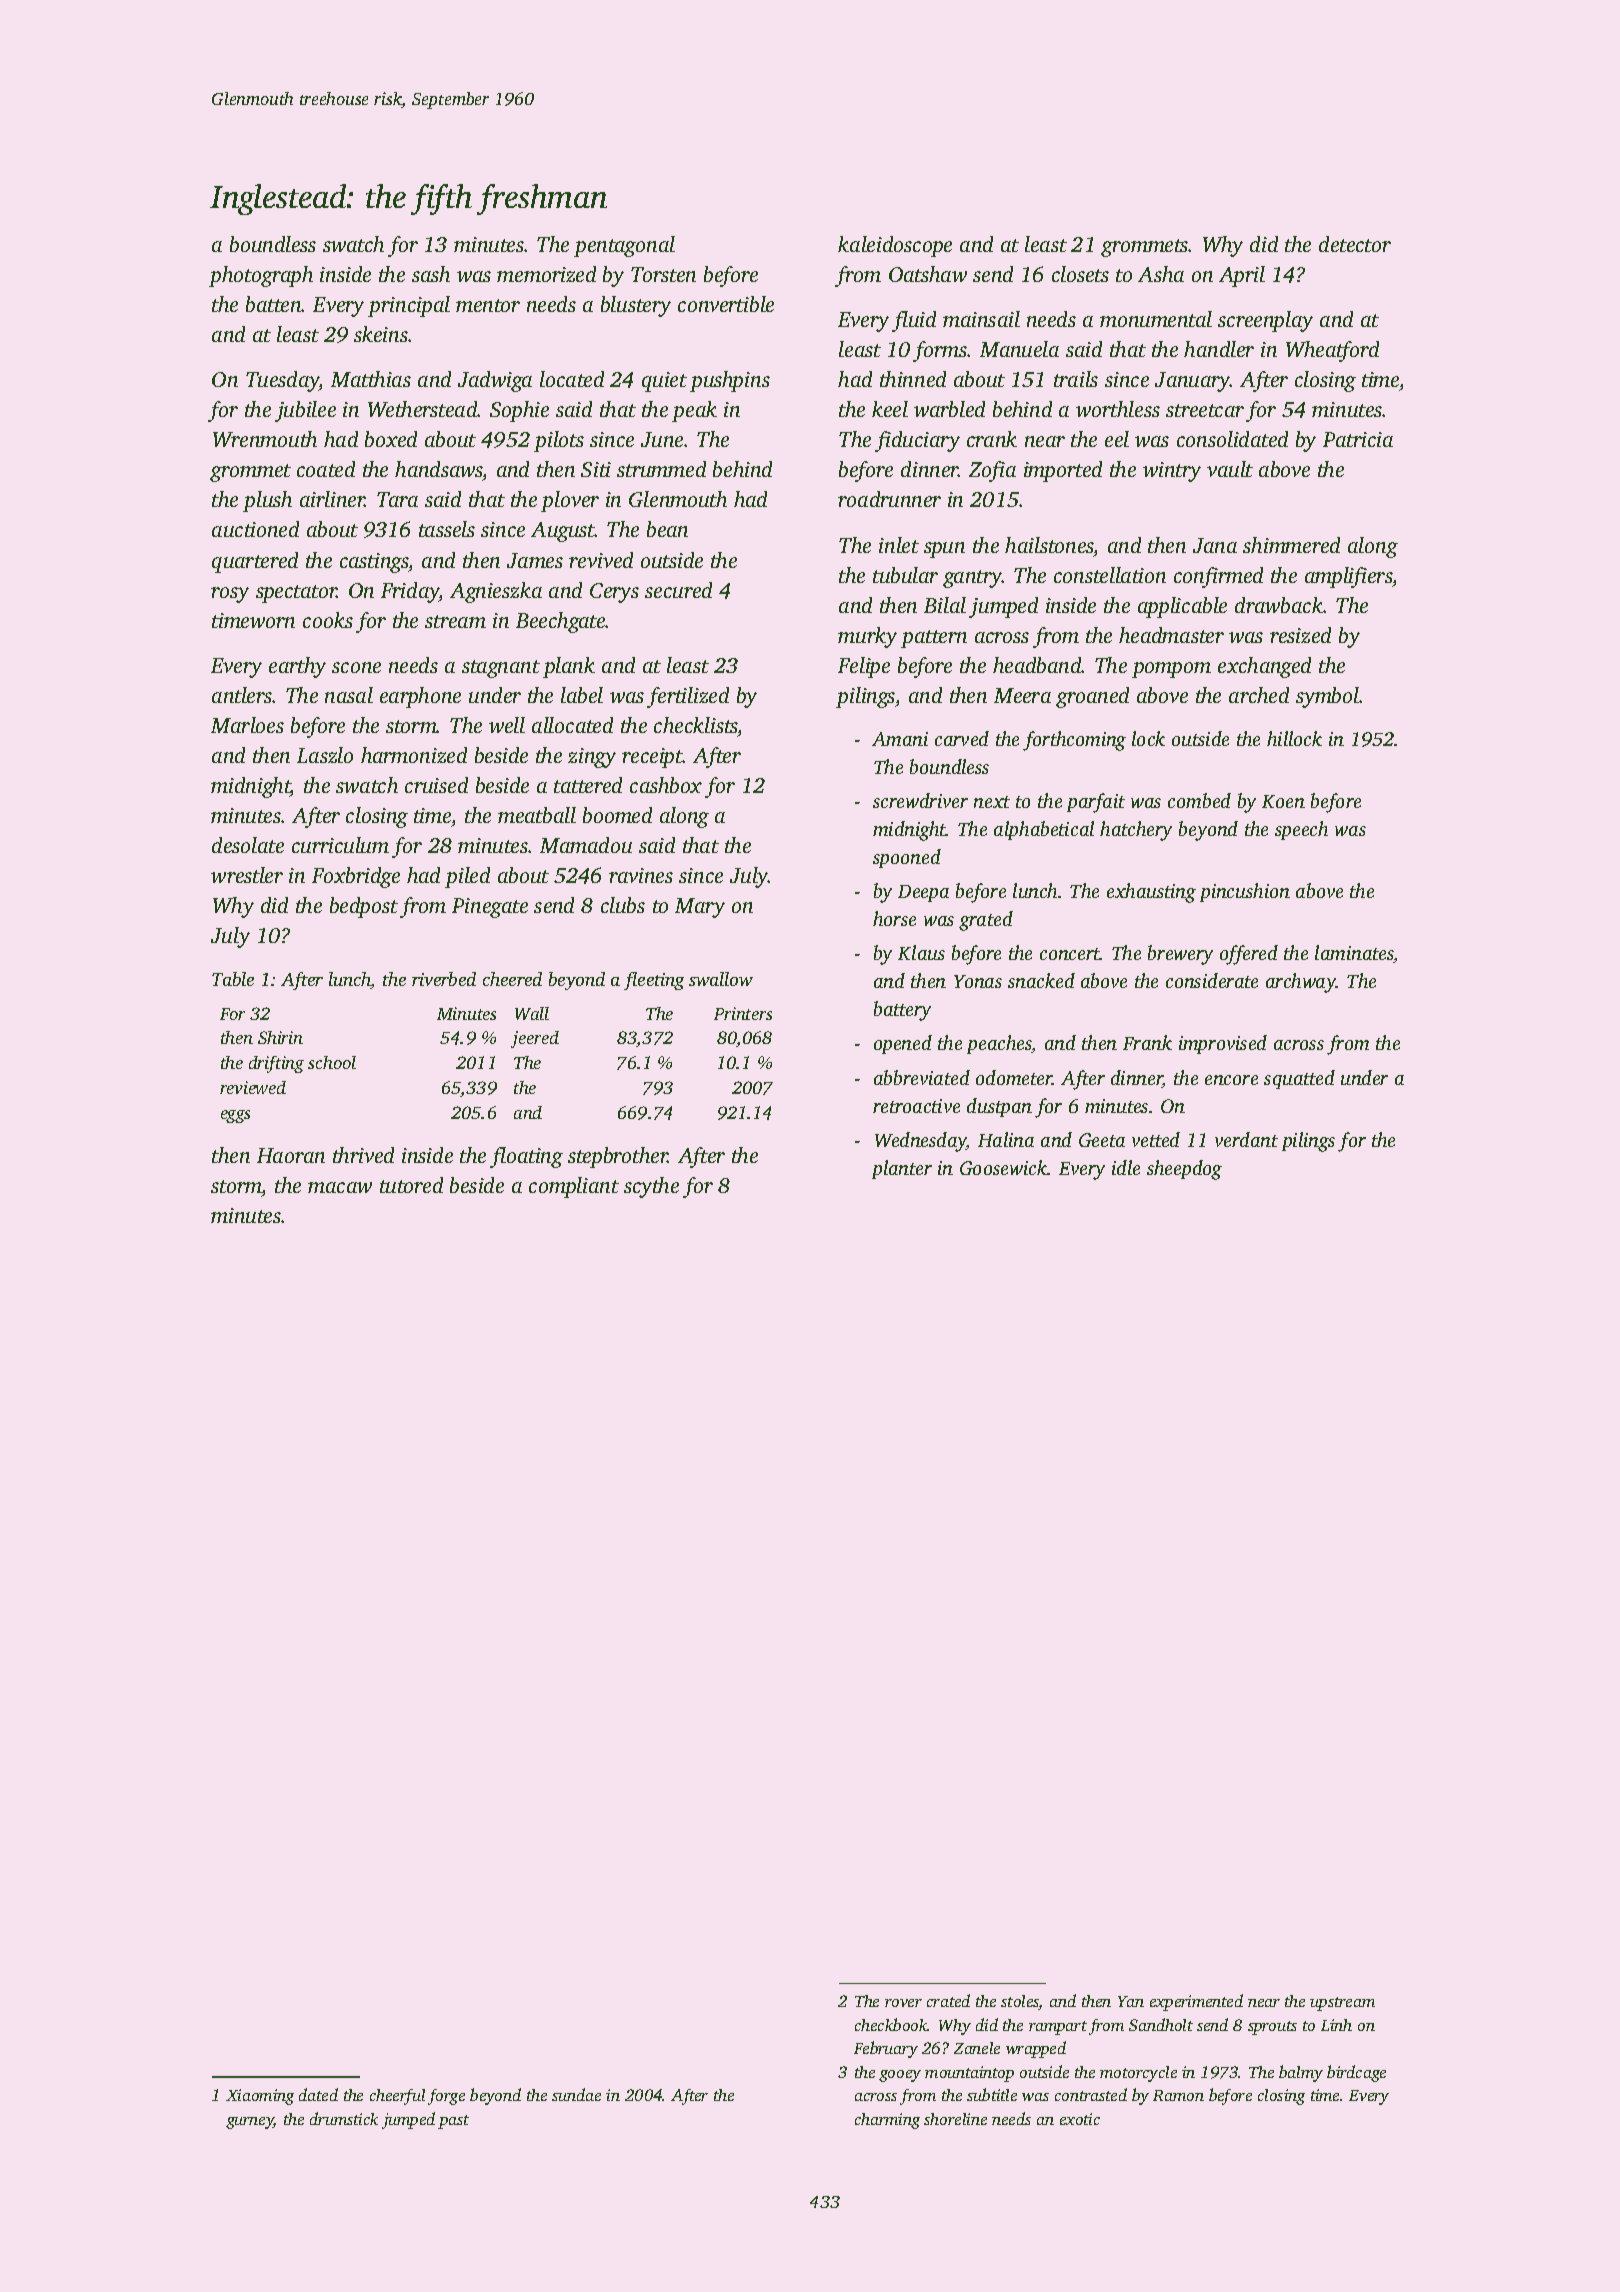 The image size is (1620, 2292). What do you see at coordinates (569, 667) in the screenshot?
I see `plank` at bounding box center [569, 667].
